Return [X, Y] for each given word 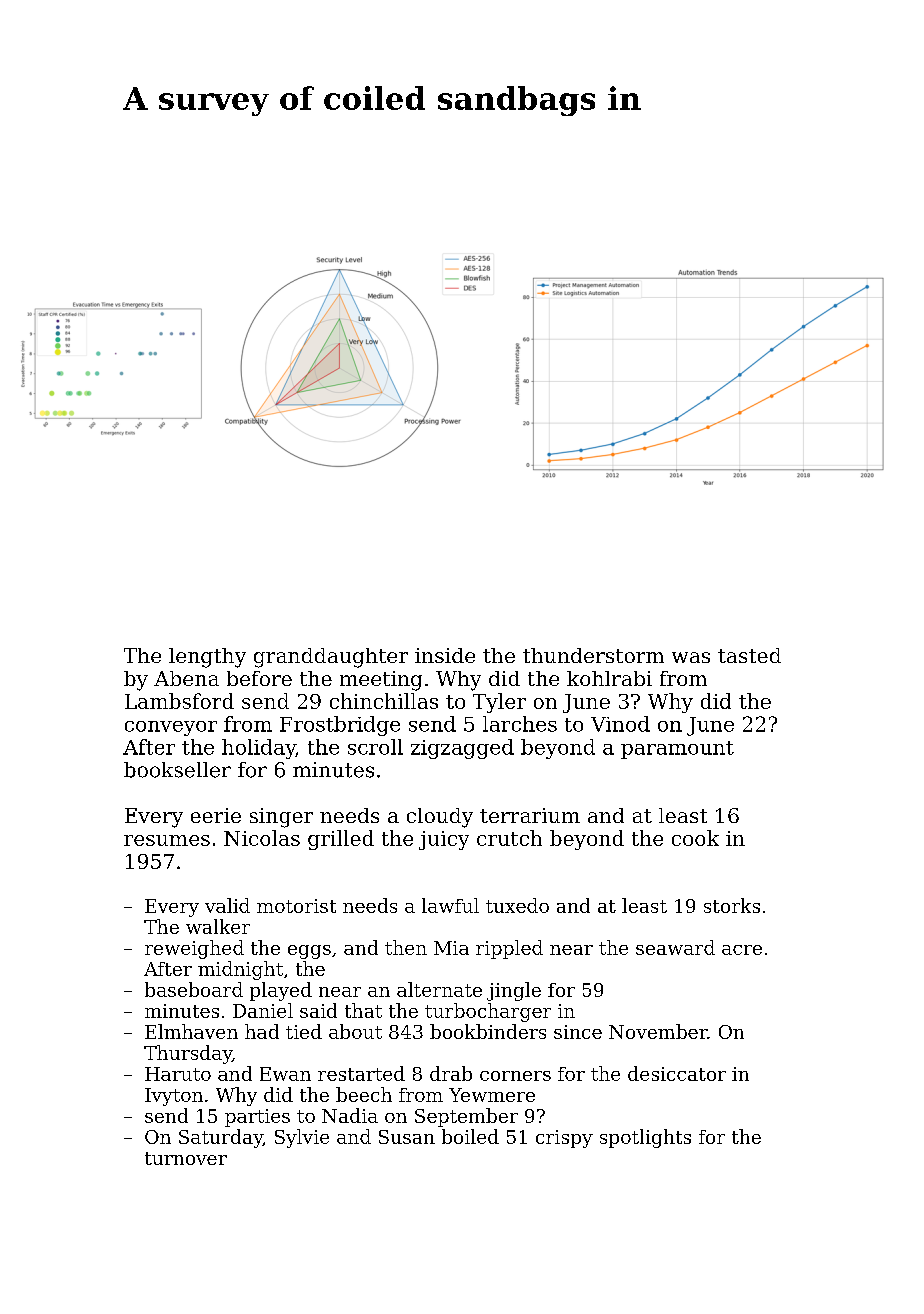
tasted [749, 655]
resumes [167, 840]
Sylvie [302, 1138]
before [259, 678]
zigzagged [462, 749]
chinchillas [384, 701]
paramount [677, 750]
